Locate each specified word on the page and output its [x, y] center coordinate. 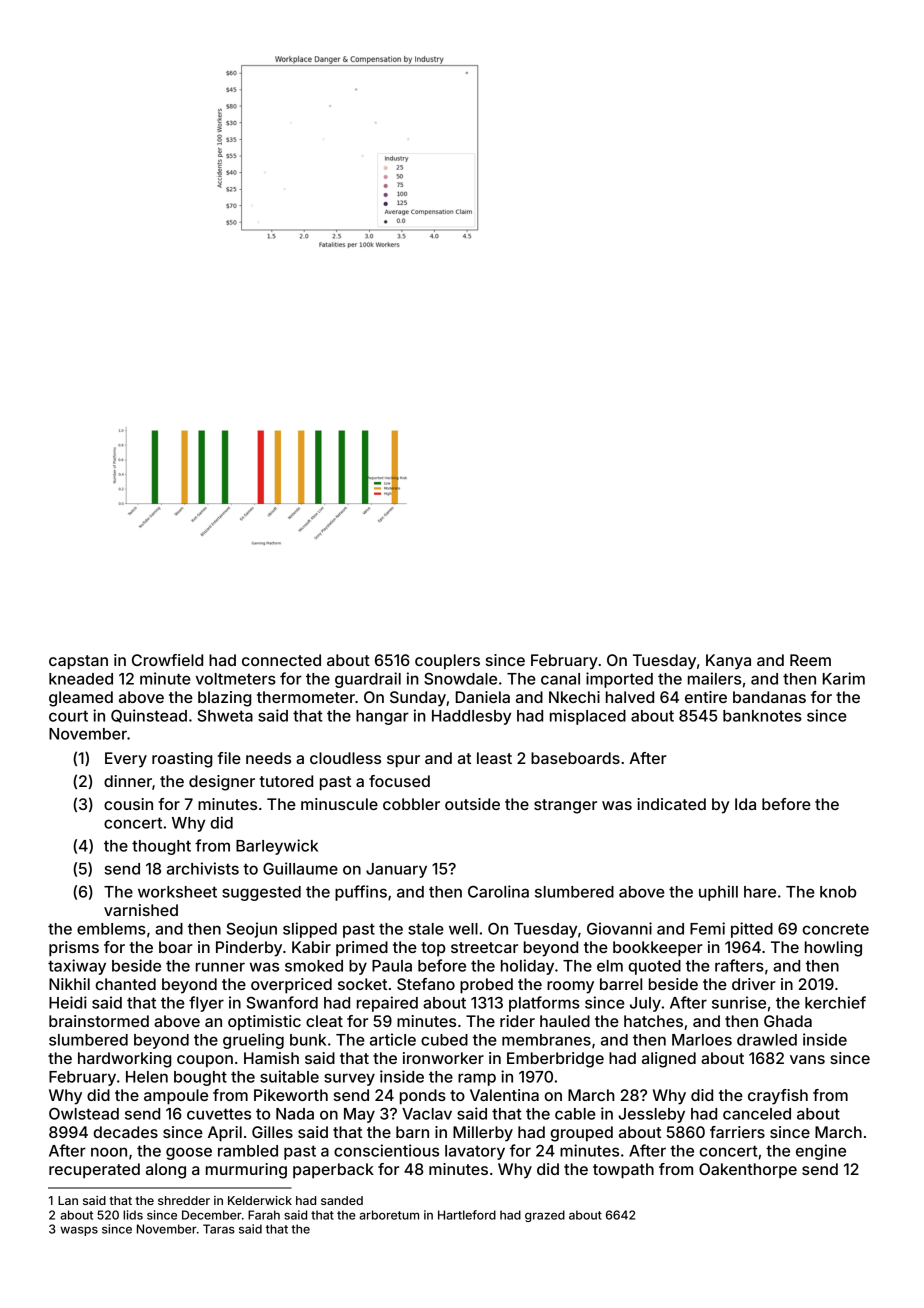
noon [109, 1152]
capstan [78, 662]
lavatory [475, 1152]
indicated [671, 804]
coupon [205, 1061]
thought [161, 847]
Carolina [498, 891]
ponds [423, 1097]
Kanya [728, 662]
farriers [737, 1132]
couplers [447, 662]
